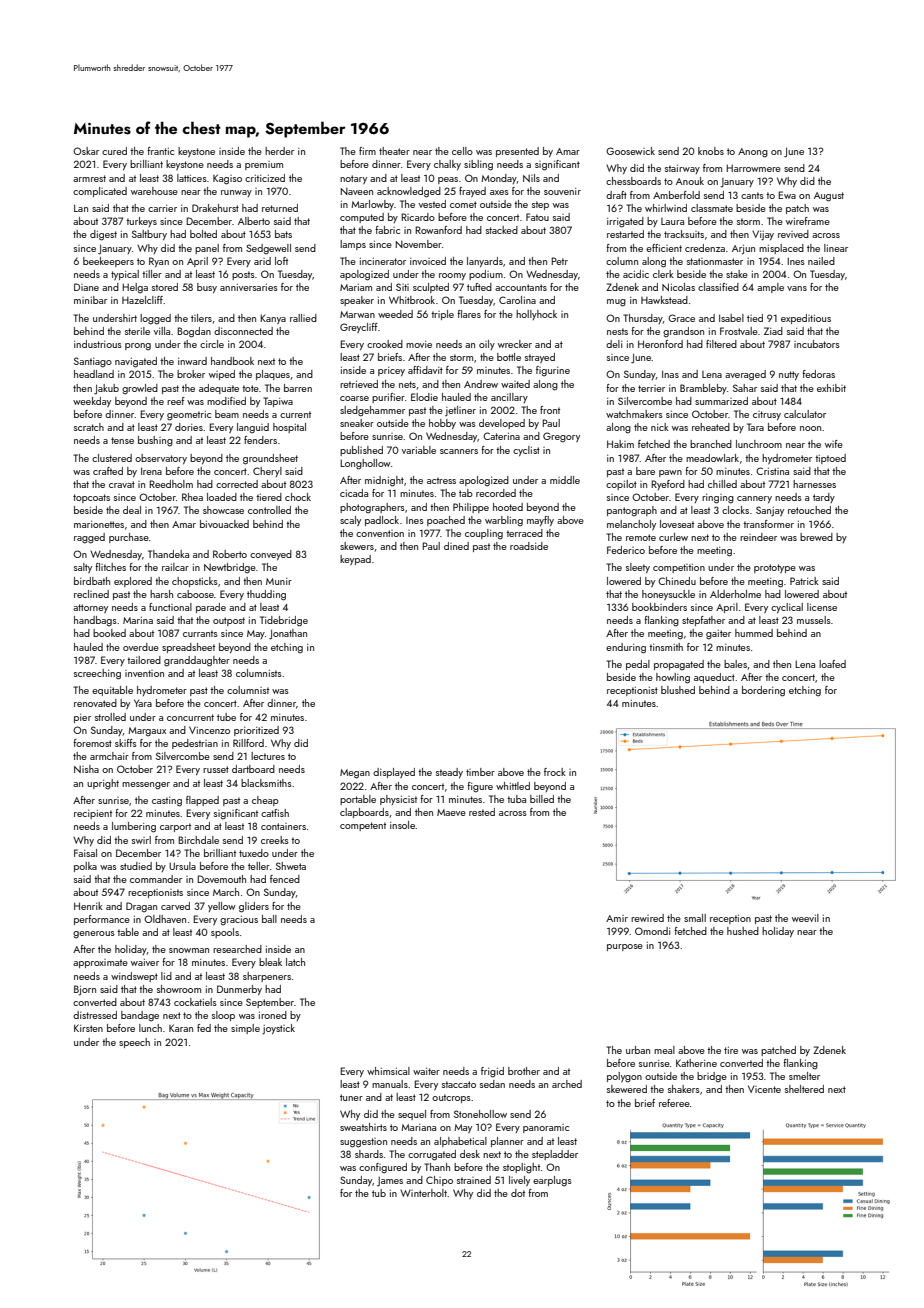 The width and height of the screenshot is (924, 1308). What do you see at coordinates (216, 769) in the screenshot?
I see `russet` at bounding box center [216, 769].
